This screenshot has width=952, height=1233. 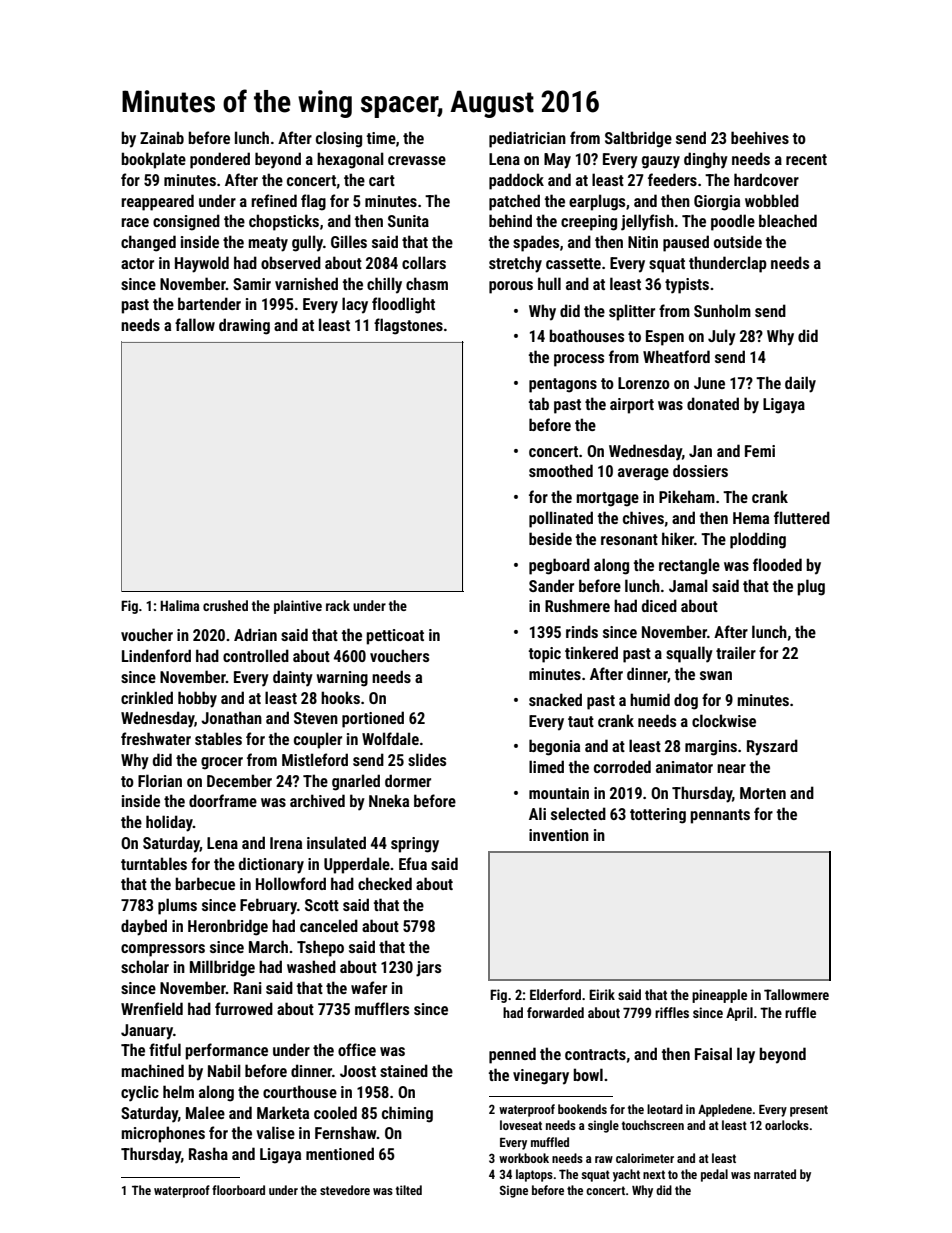 I want to click on pineapple, so click(x=719, y=996).
